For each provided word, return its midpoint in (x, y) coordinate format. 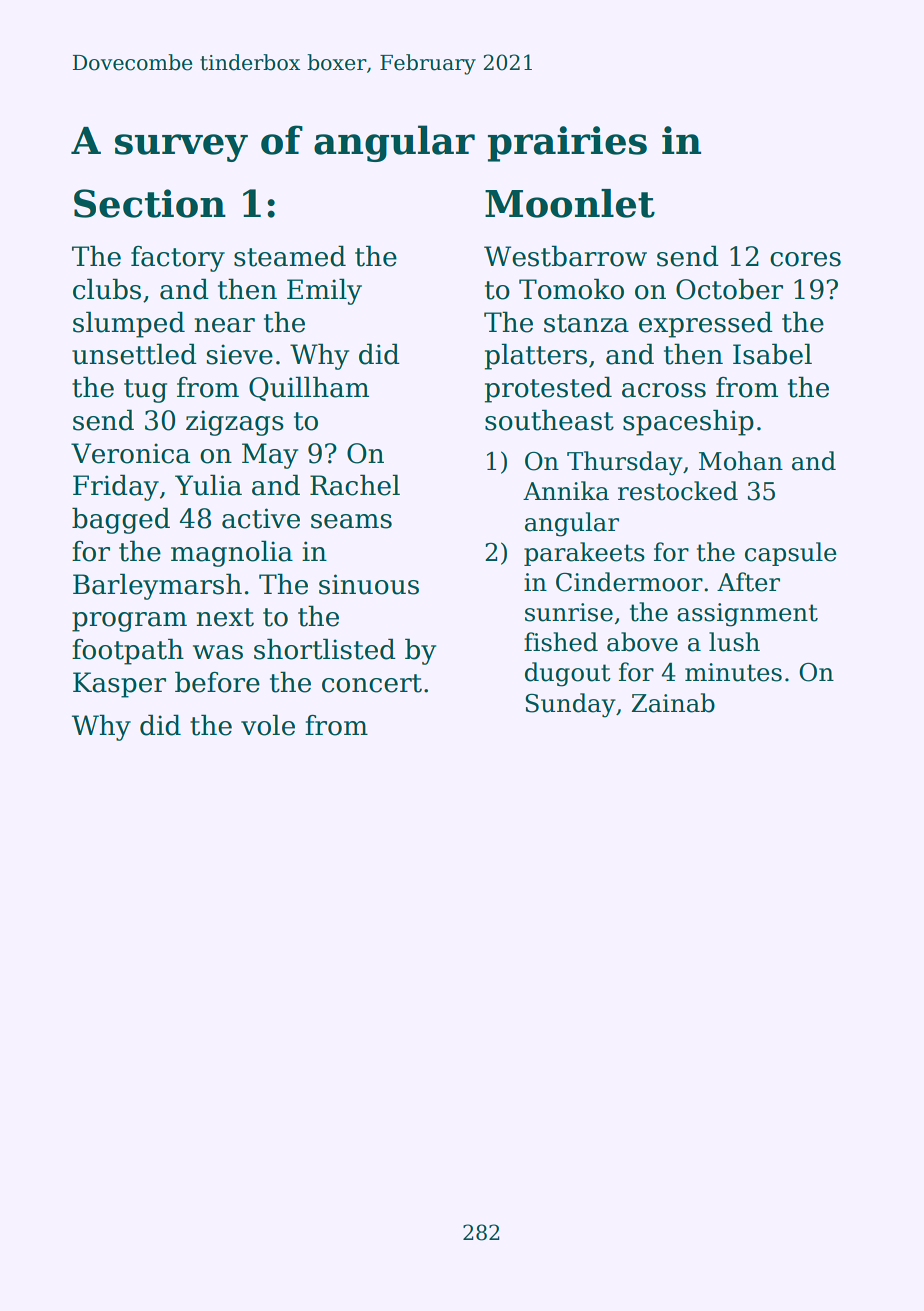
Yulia (208, 485)
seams (351, 521)
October (729, 289)
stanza (586, 323)
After (748, 582)
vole (268, 725)
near (225, 325)
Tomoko (571, 289)
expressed (706, 324)
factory (178, 259)
